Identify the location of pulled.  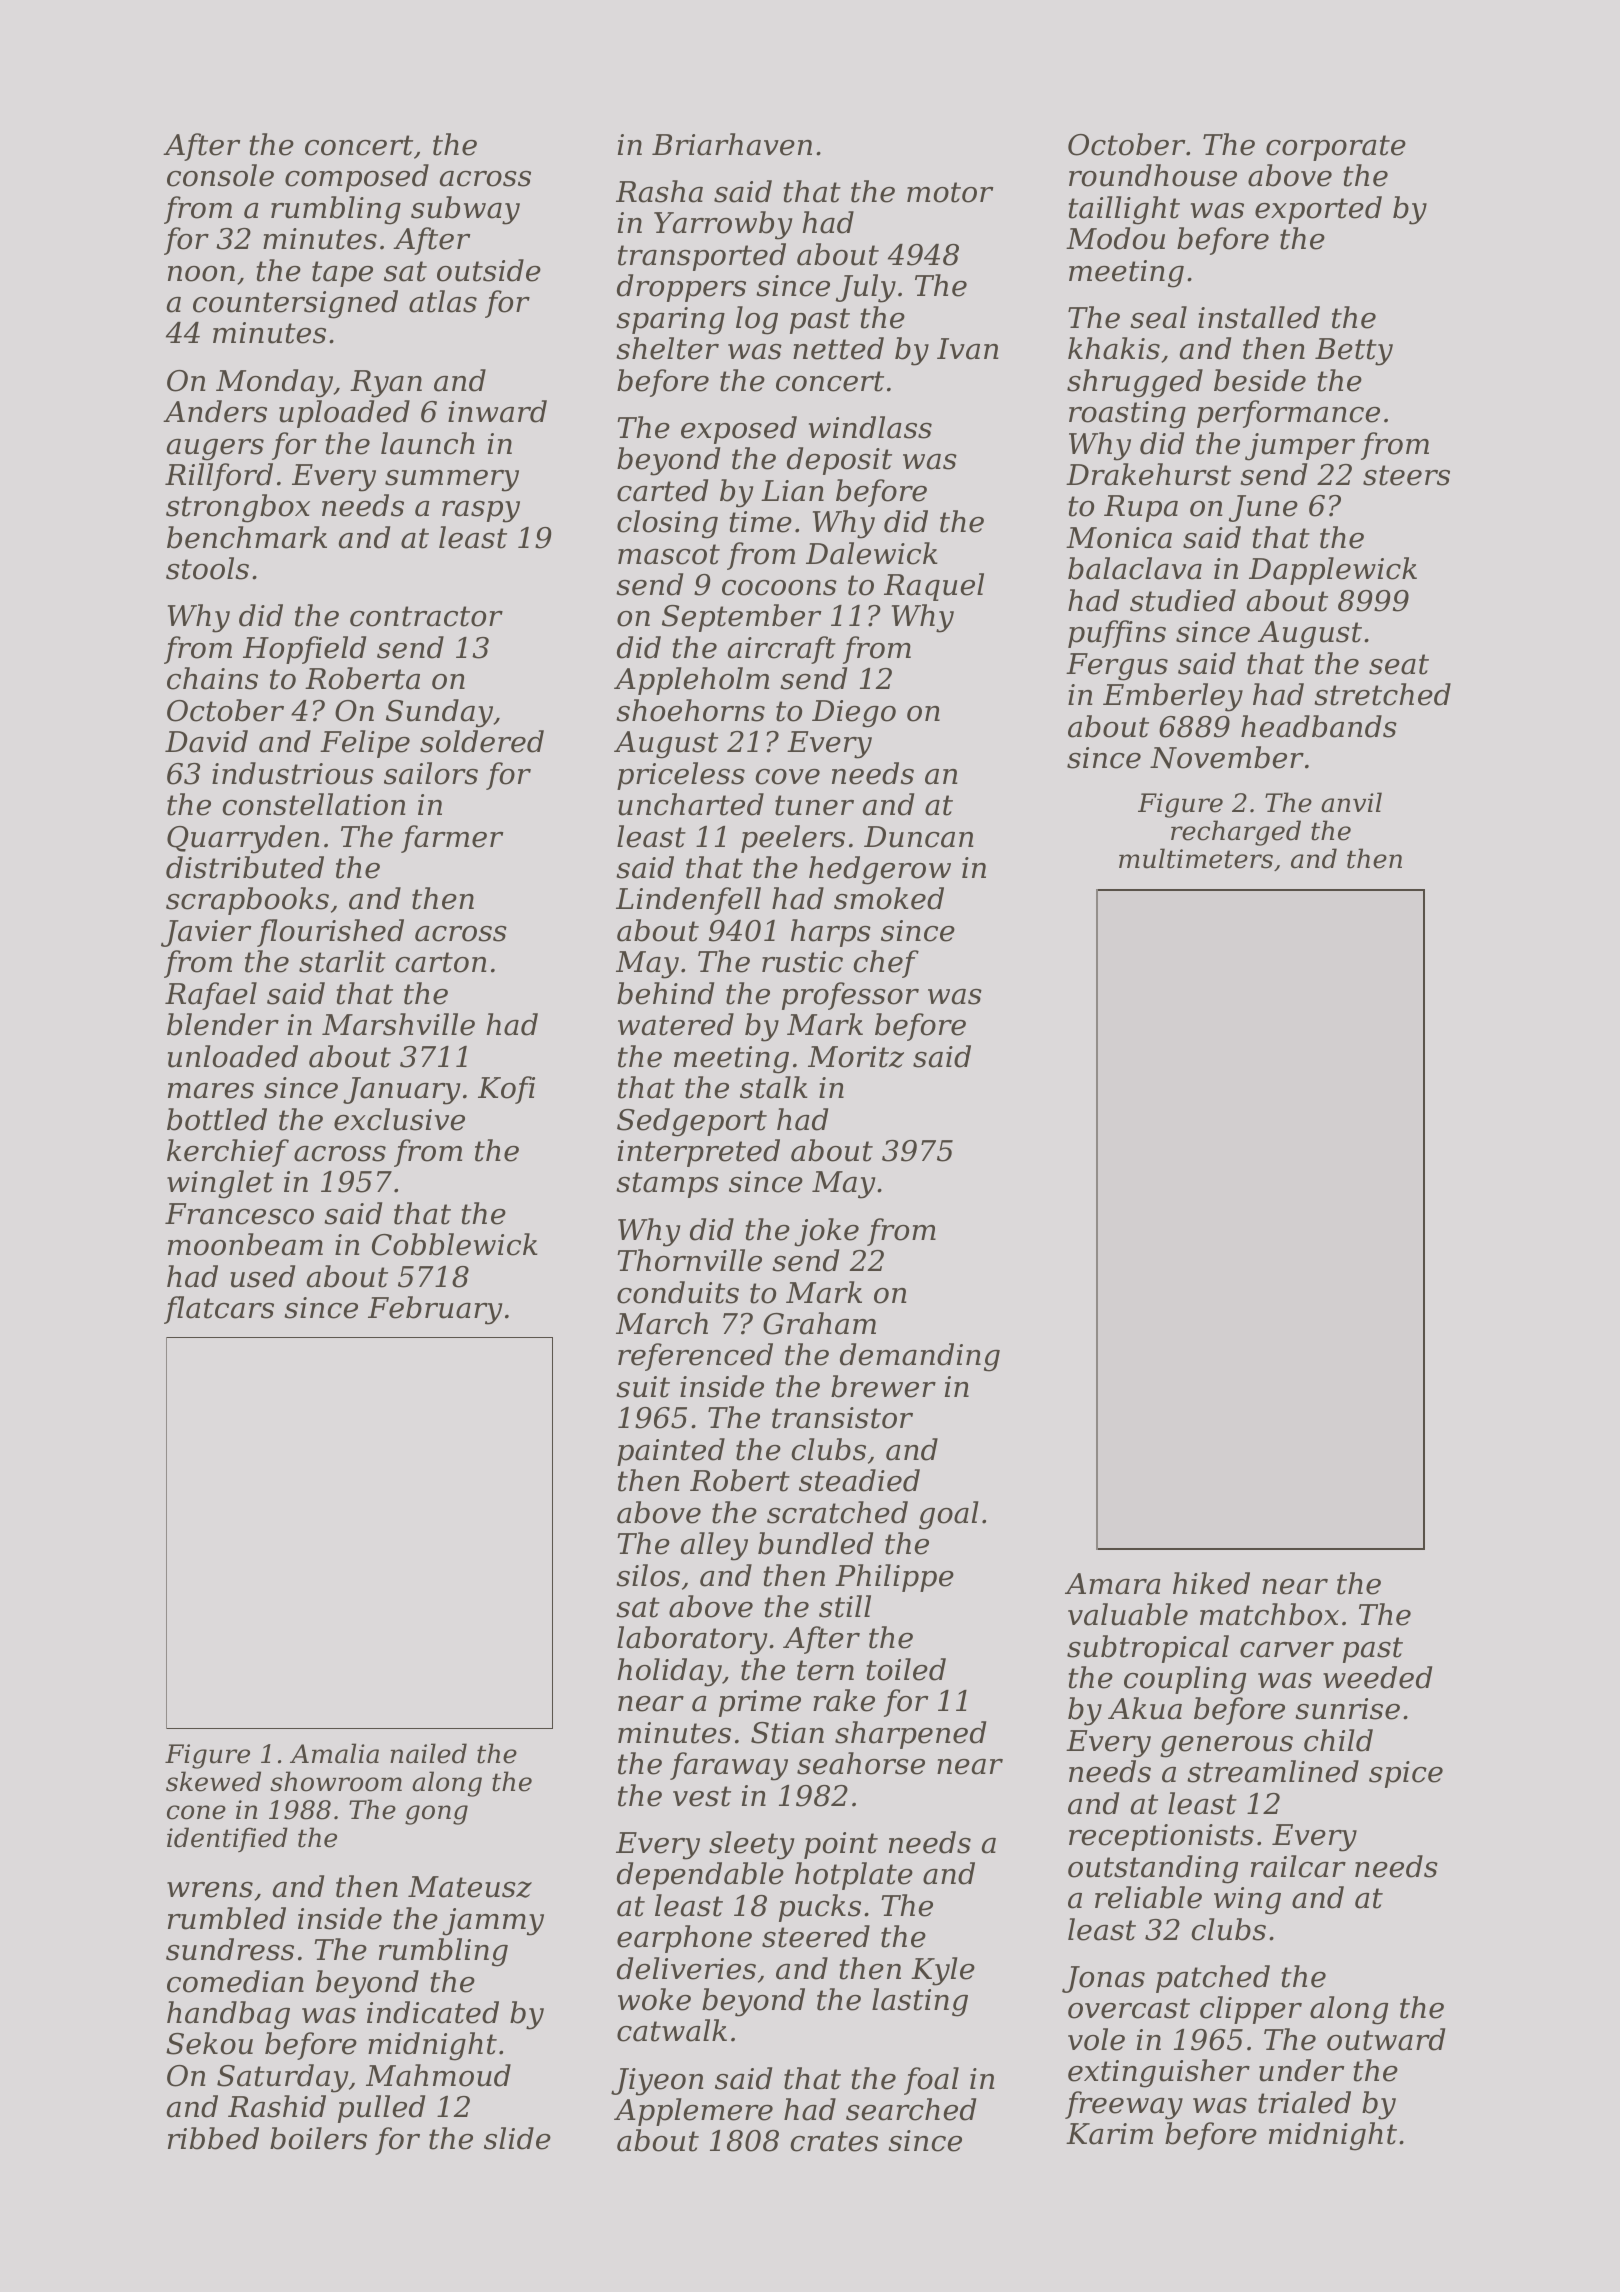
(381, 2109).
